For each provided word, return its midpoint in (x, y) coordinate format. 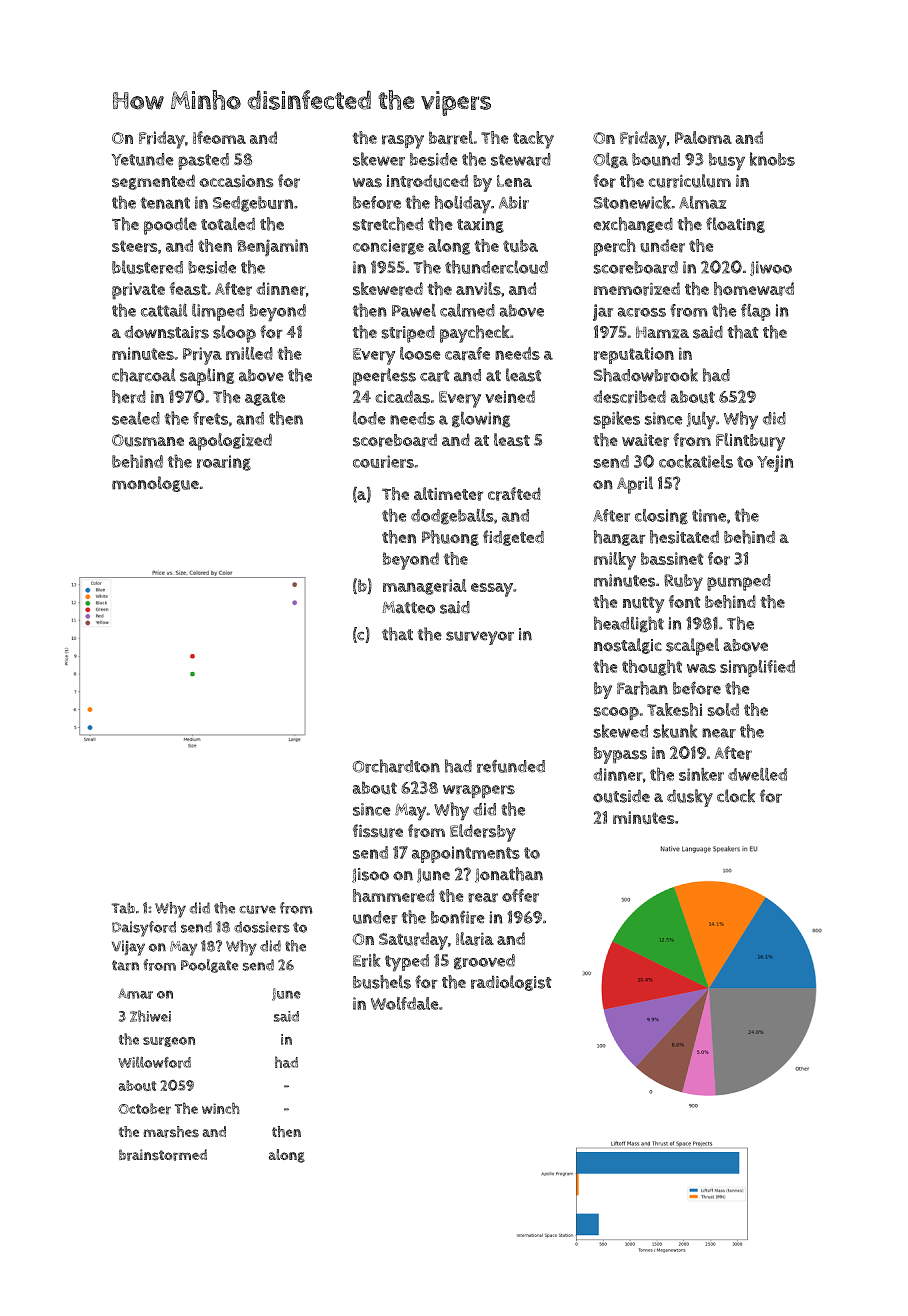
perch (615, 247)
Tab (123, 908)
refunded (511, 766)
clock (736, 796)
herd (129, 397)
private (138, 291)
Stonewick (632, 202)
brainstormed (163, 1155)
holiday (463, 204)
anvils (478, 289)
